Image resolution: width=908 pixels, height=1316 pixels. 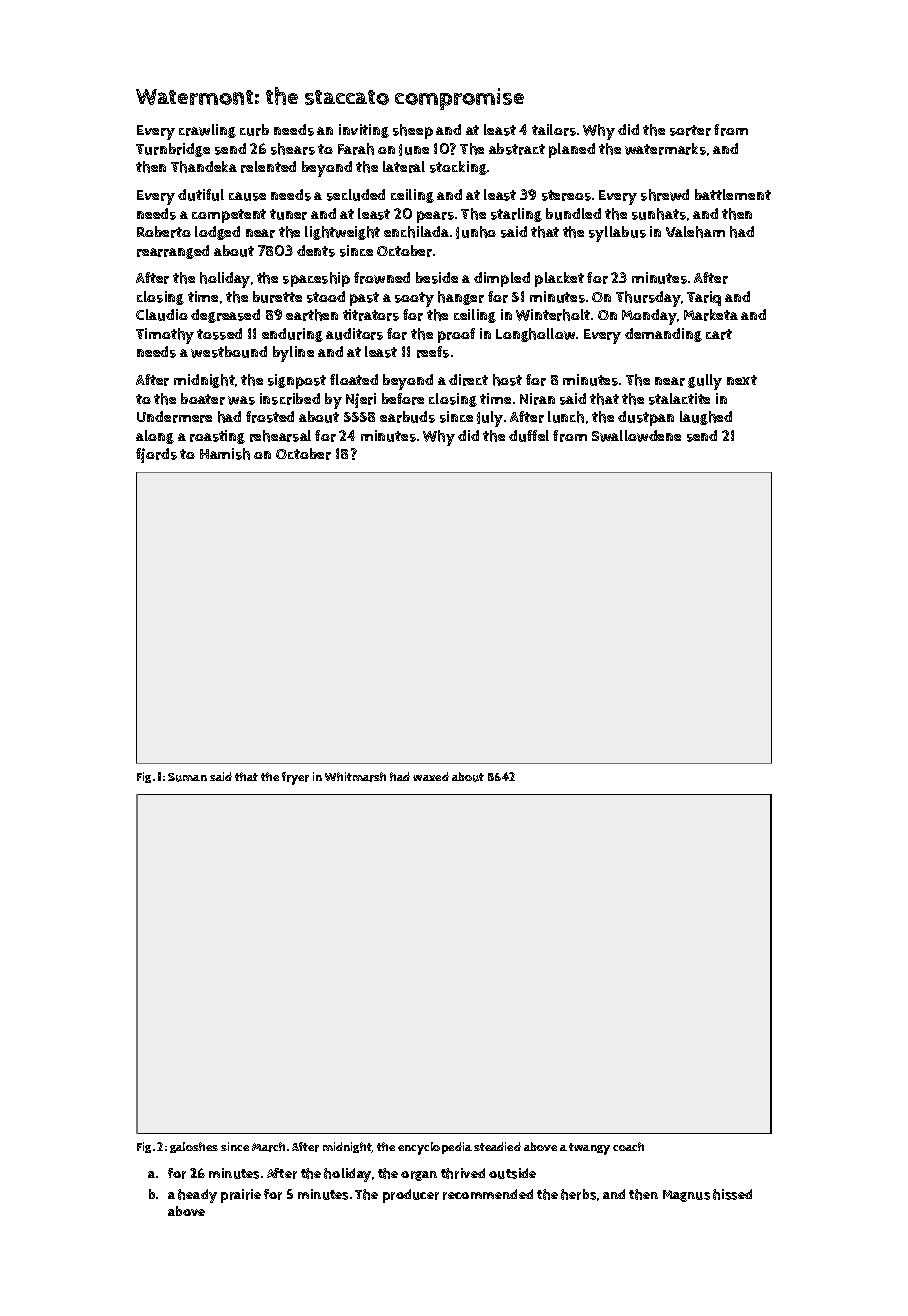 I want to click on waxed, so click(x=431, y=776).
